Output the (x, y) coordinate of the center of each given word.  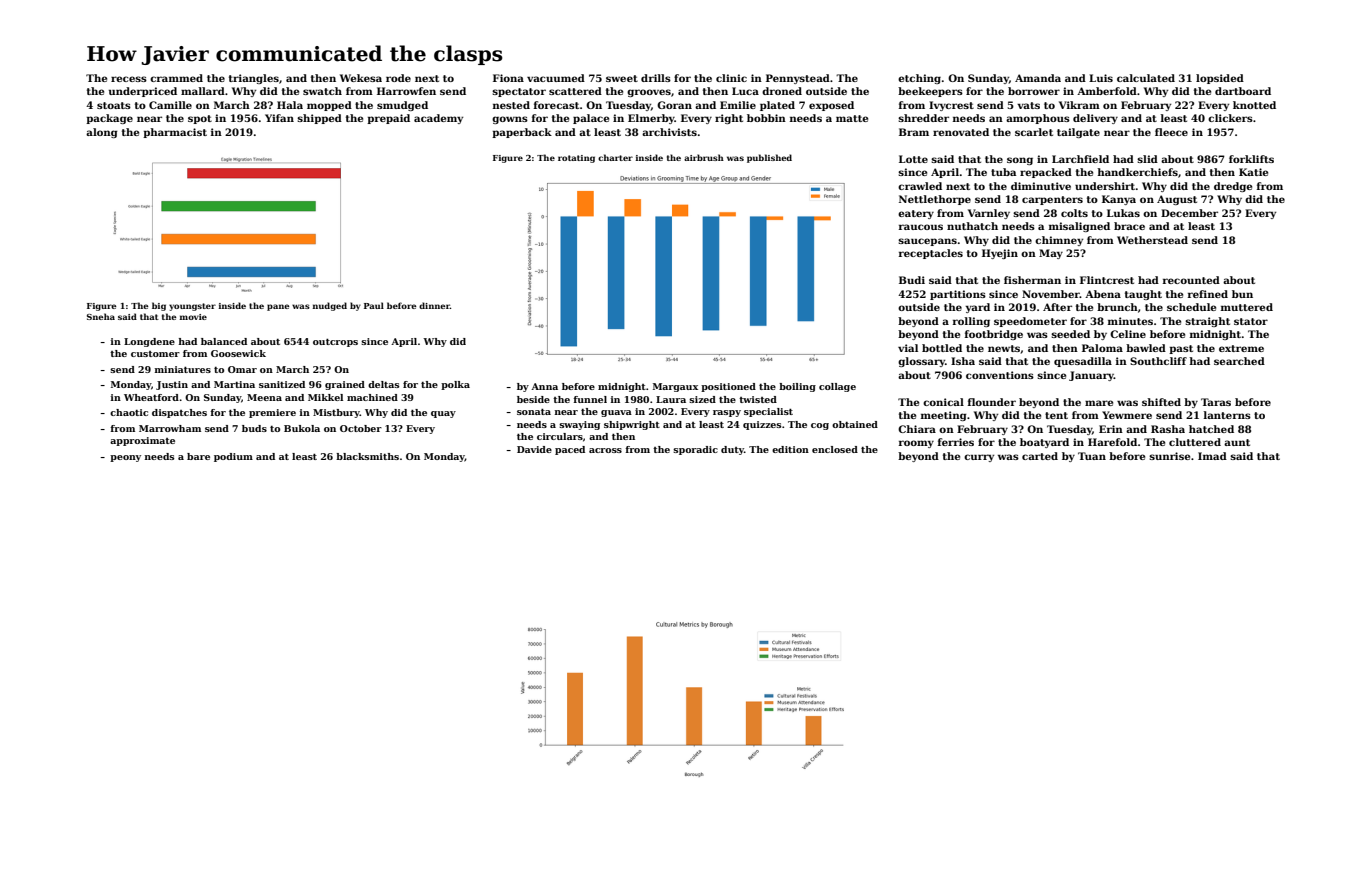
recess (129, 79)
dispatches (179, 413)
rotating (576, 159)
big (159, 306)
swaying (579, 425)
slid (1147, 159)
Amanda (1038, 78)
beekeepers (930, 92)
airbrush (704, 157)
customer (155, 354)
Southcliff (1158, 361)
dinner (434, 305)
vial (908, 348)
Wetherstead (1152, 240)
